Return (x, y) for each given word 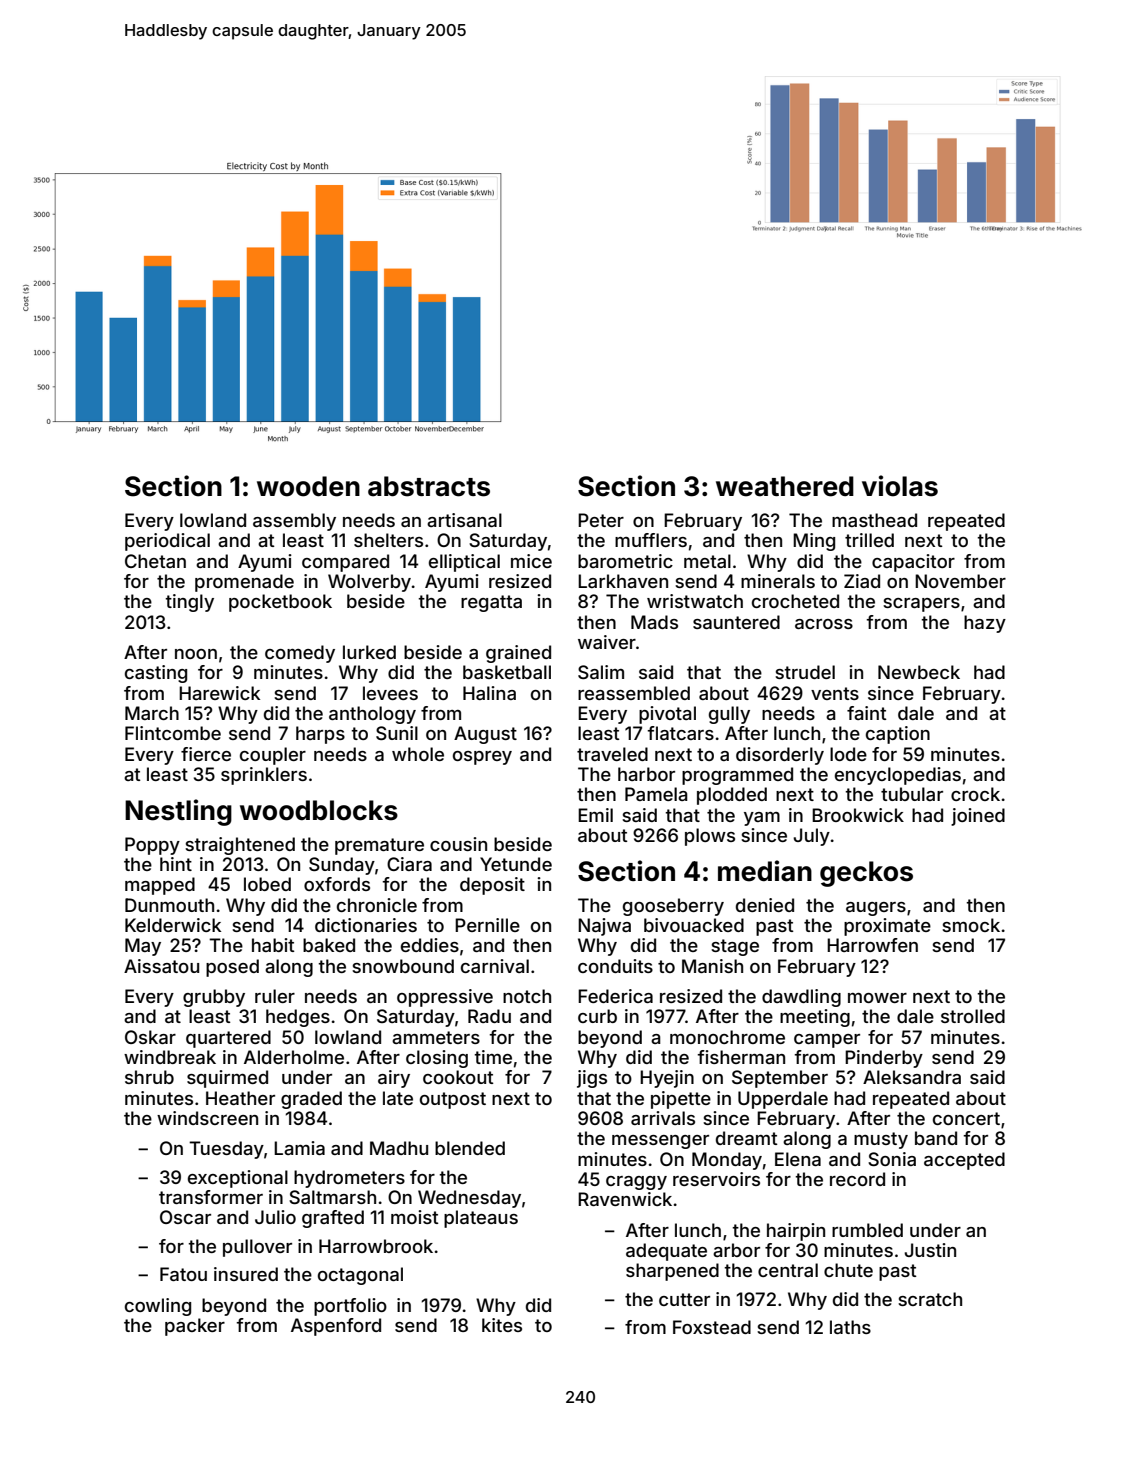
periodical (167, 542)
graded (311, 1100)
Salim (601, 672)
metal (707, 561)
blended (470, 1148)
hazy (985, 624)
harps (320, 735)
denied (765, 905)
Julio (275, 1217)
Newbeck (919, 672)
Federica (615, 996)
